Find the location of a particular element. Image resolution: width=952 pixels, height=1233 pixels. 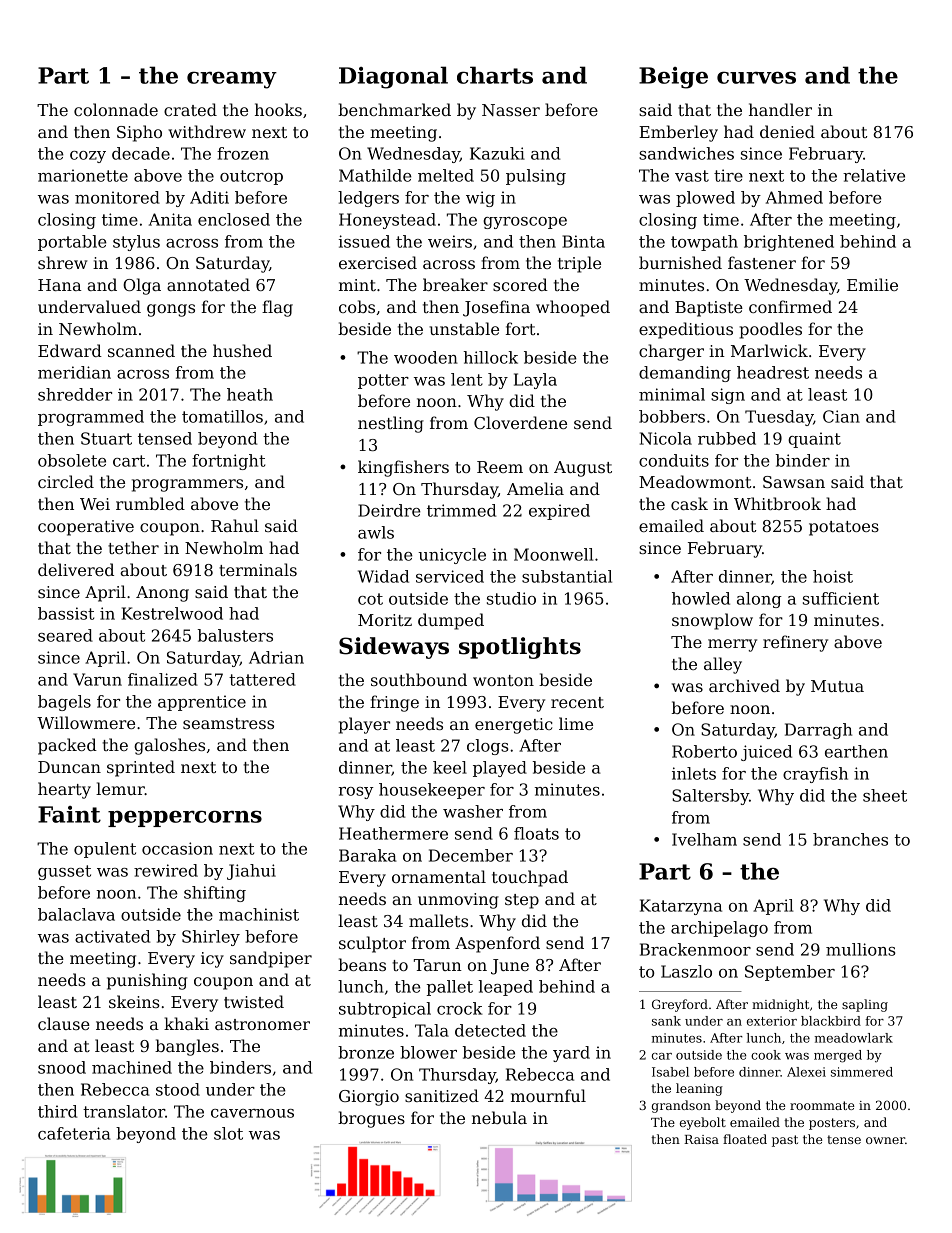

creamy is located at coordinates (232, 80).
